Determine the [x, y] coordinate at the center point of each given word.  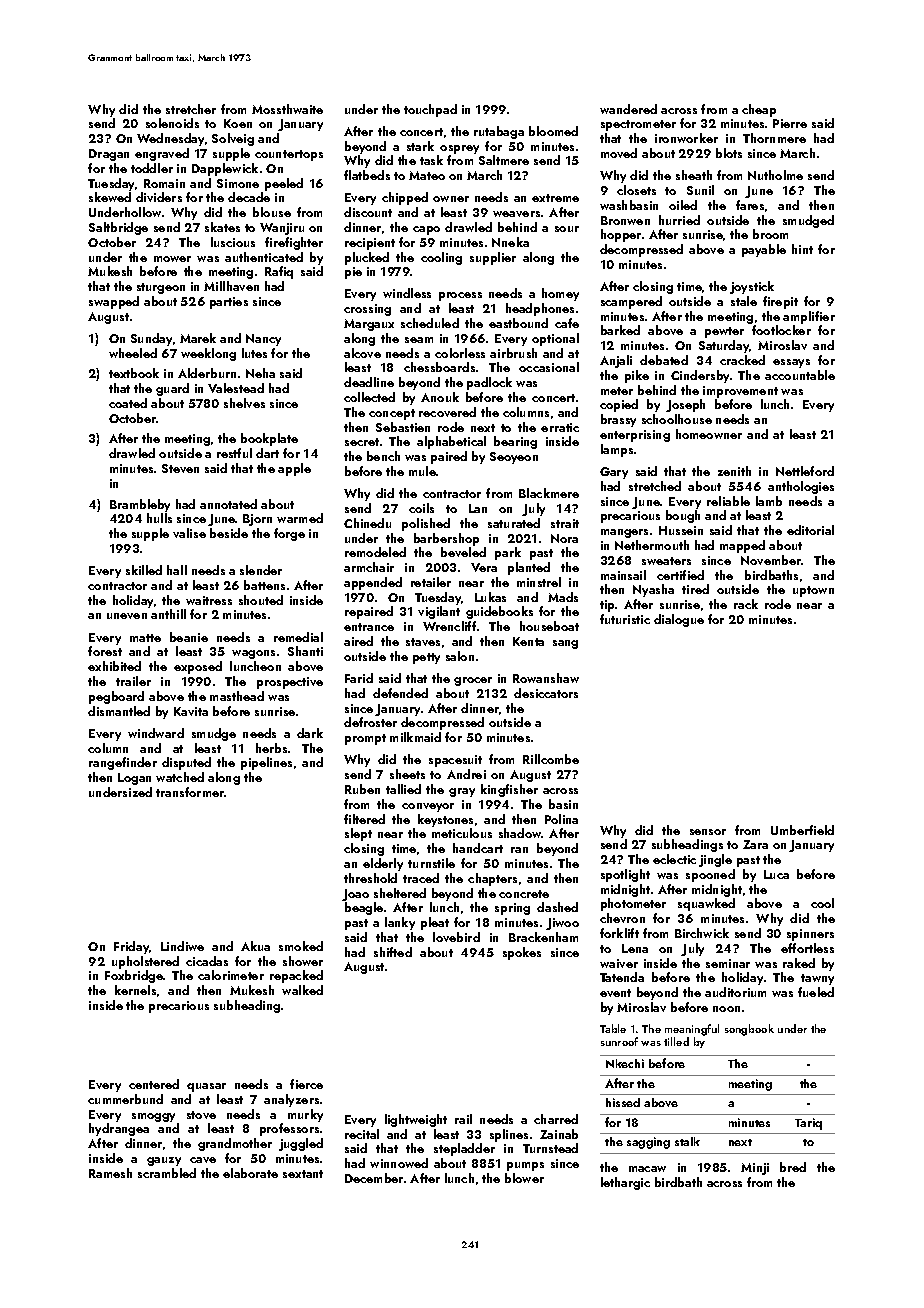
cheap [759, 110]
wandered [628, 109]
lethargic [625, 1183]
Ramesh [110, 1173]
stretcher [191, 109]
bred [793, 1167]
